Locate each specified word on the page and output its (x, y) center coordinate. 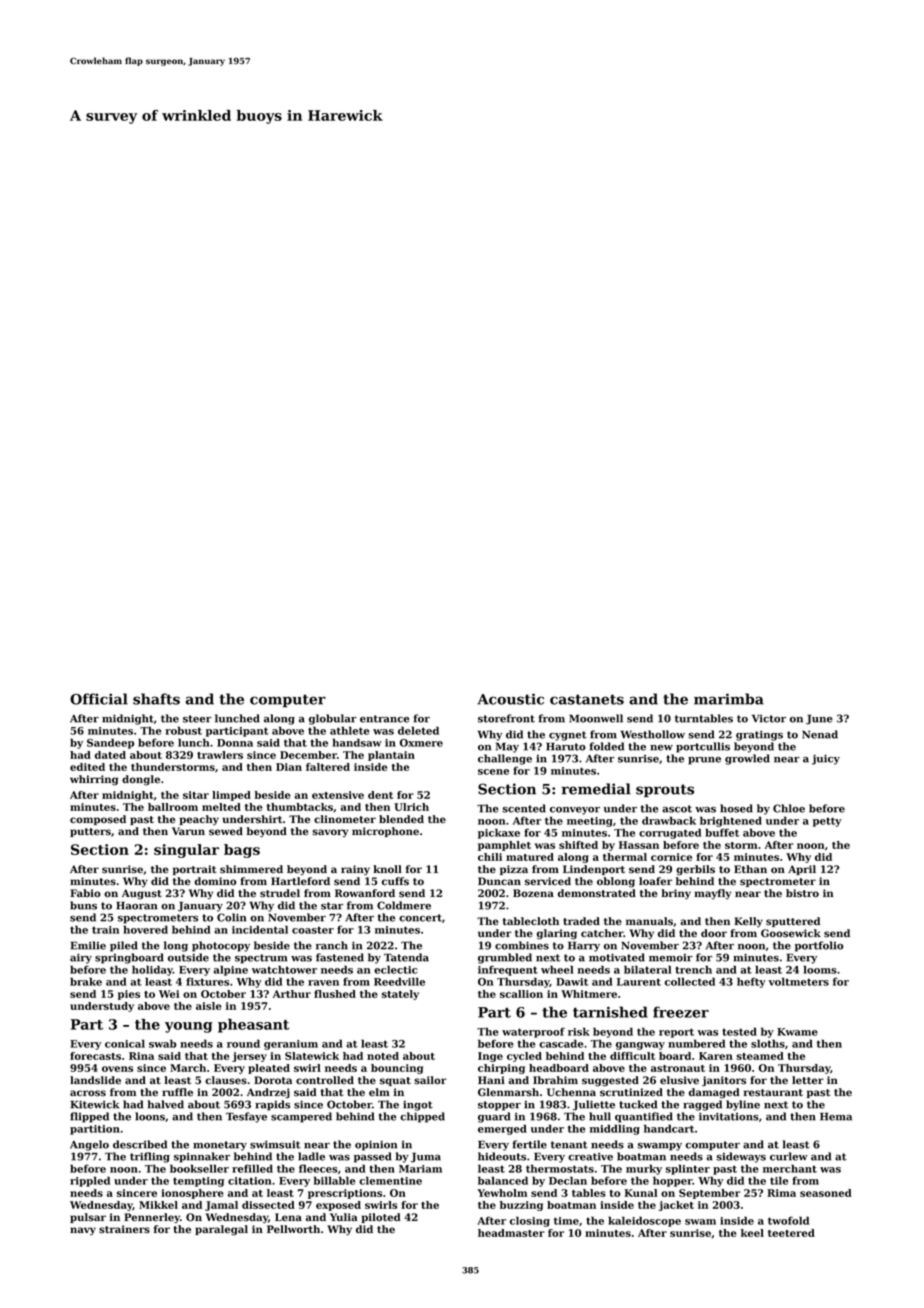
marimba (729, 699)
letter (808, 1080)
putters (90, 832)
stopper (499, 1106)
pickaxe (499, 833)
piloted (381, 1218)
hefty (751, 982)
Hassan (639, 845)
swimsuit (275, 1144)
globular (333, 719)
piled (124, 946)
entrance (384, 719)
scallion (521, 994)
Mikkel (158, 1205)
